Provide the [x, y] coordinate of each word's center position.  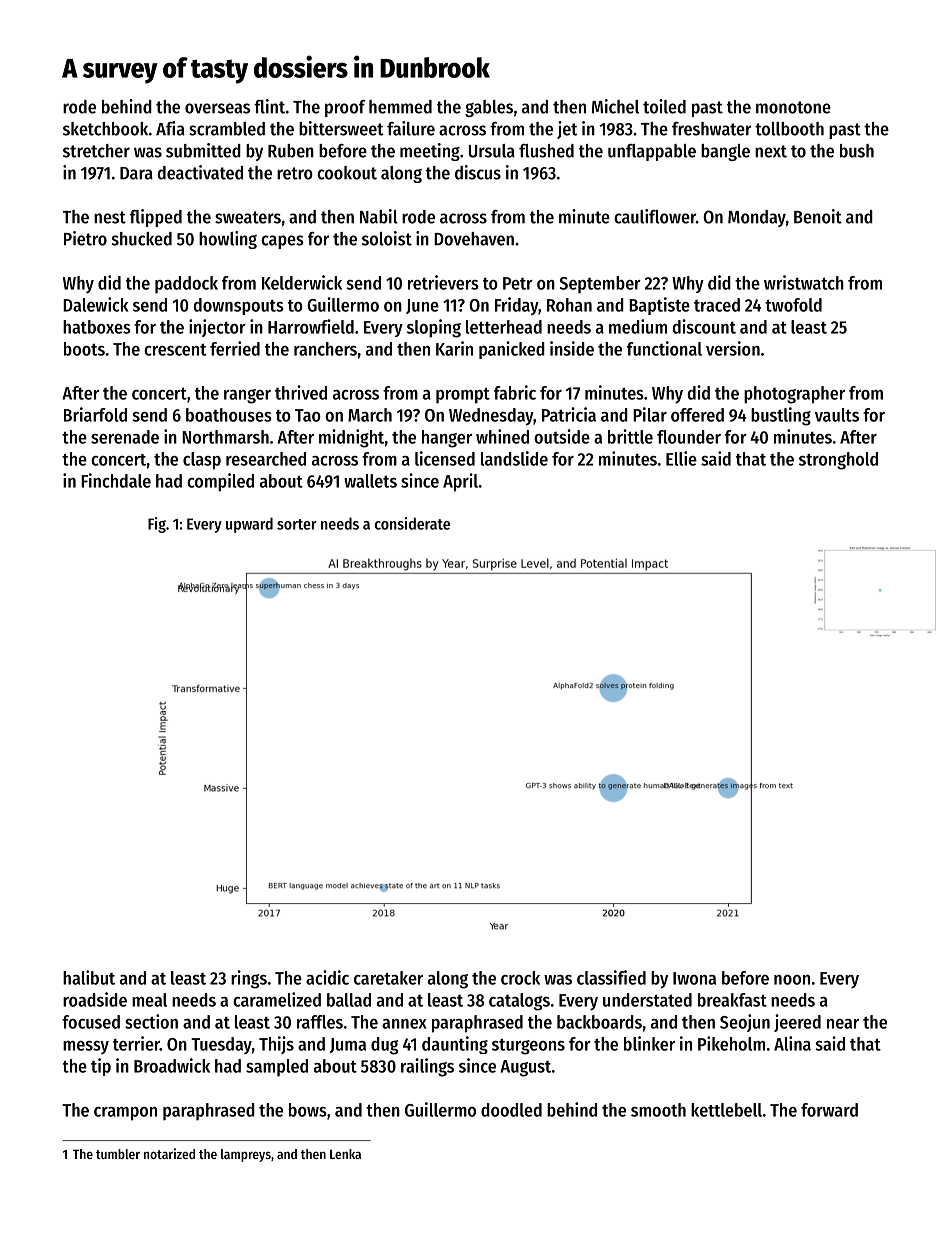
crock [520, 978]
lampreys [246, 1155]
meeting [430, 152]
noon [792, 980]
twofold [793, 305]
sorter [297, 524]
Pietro [85, 238]
